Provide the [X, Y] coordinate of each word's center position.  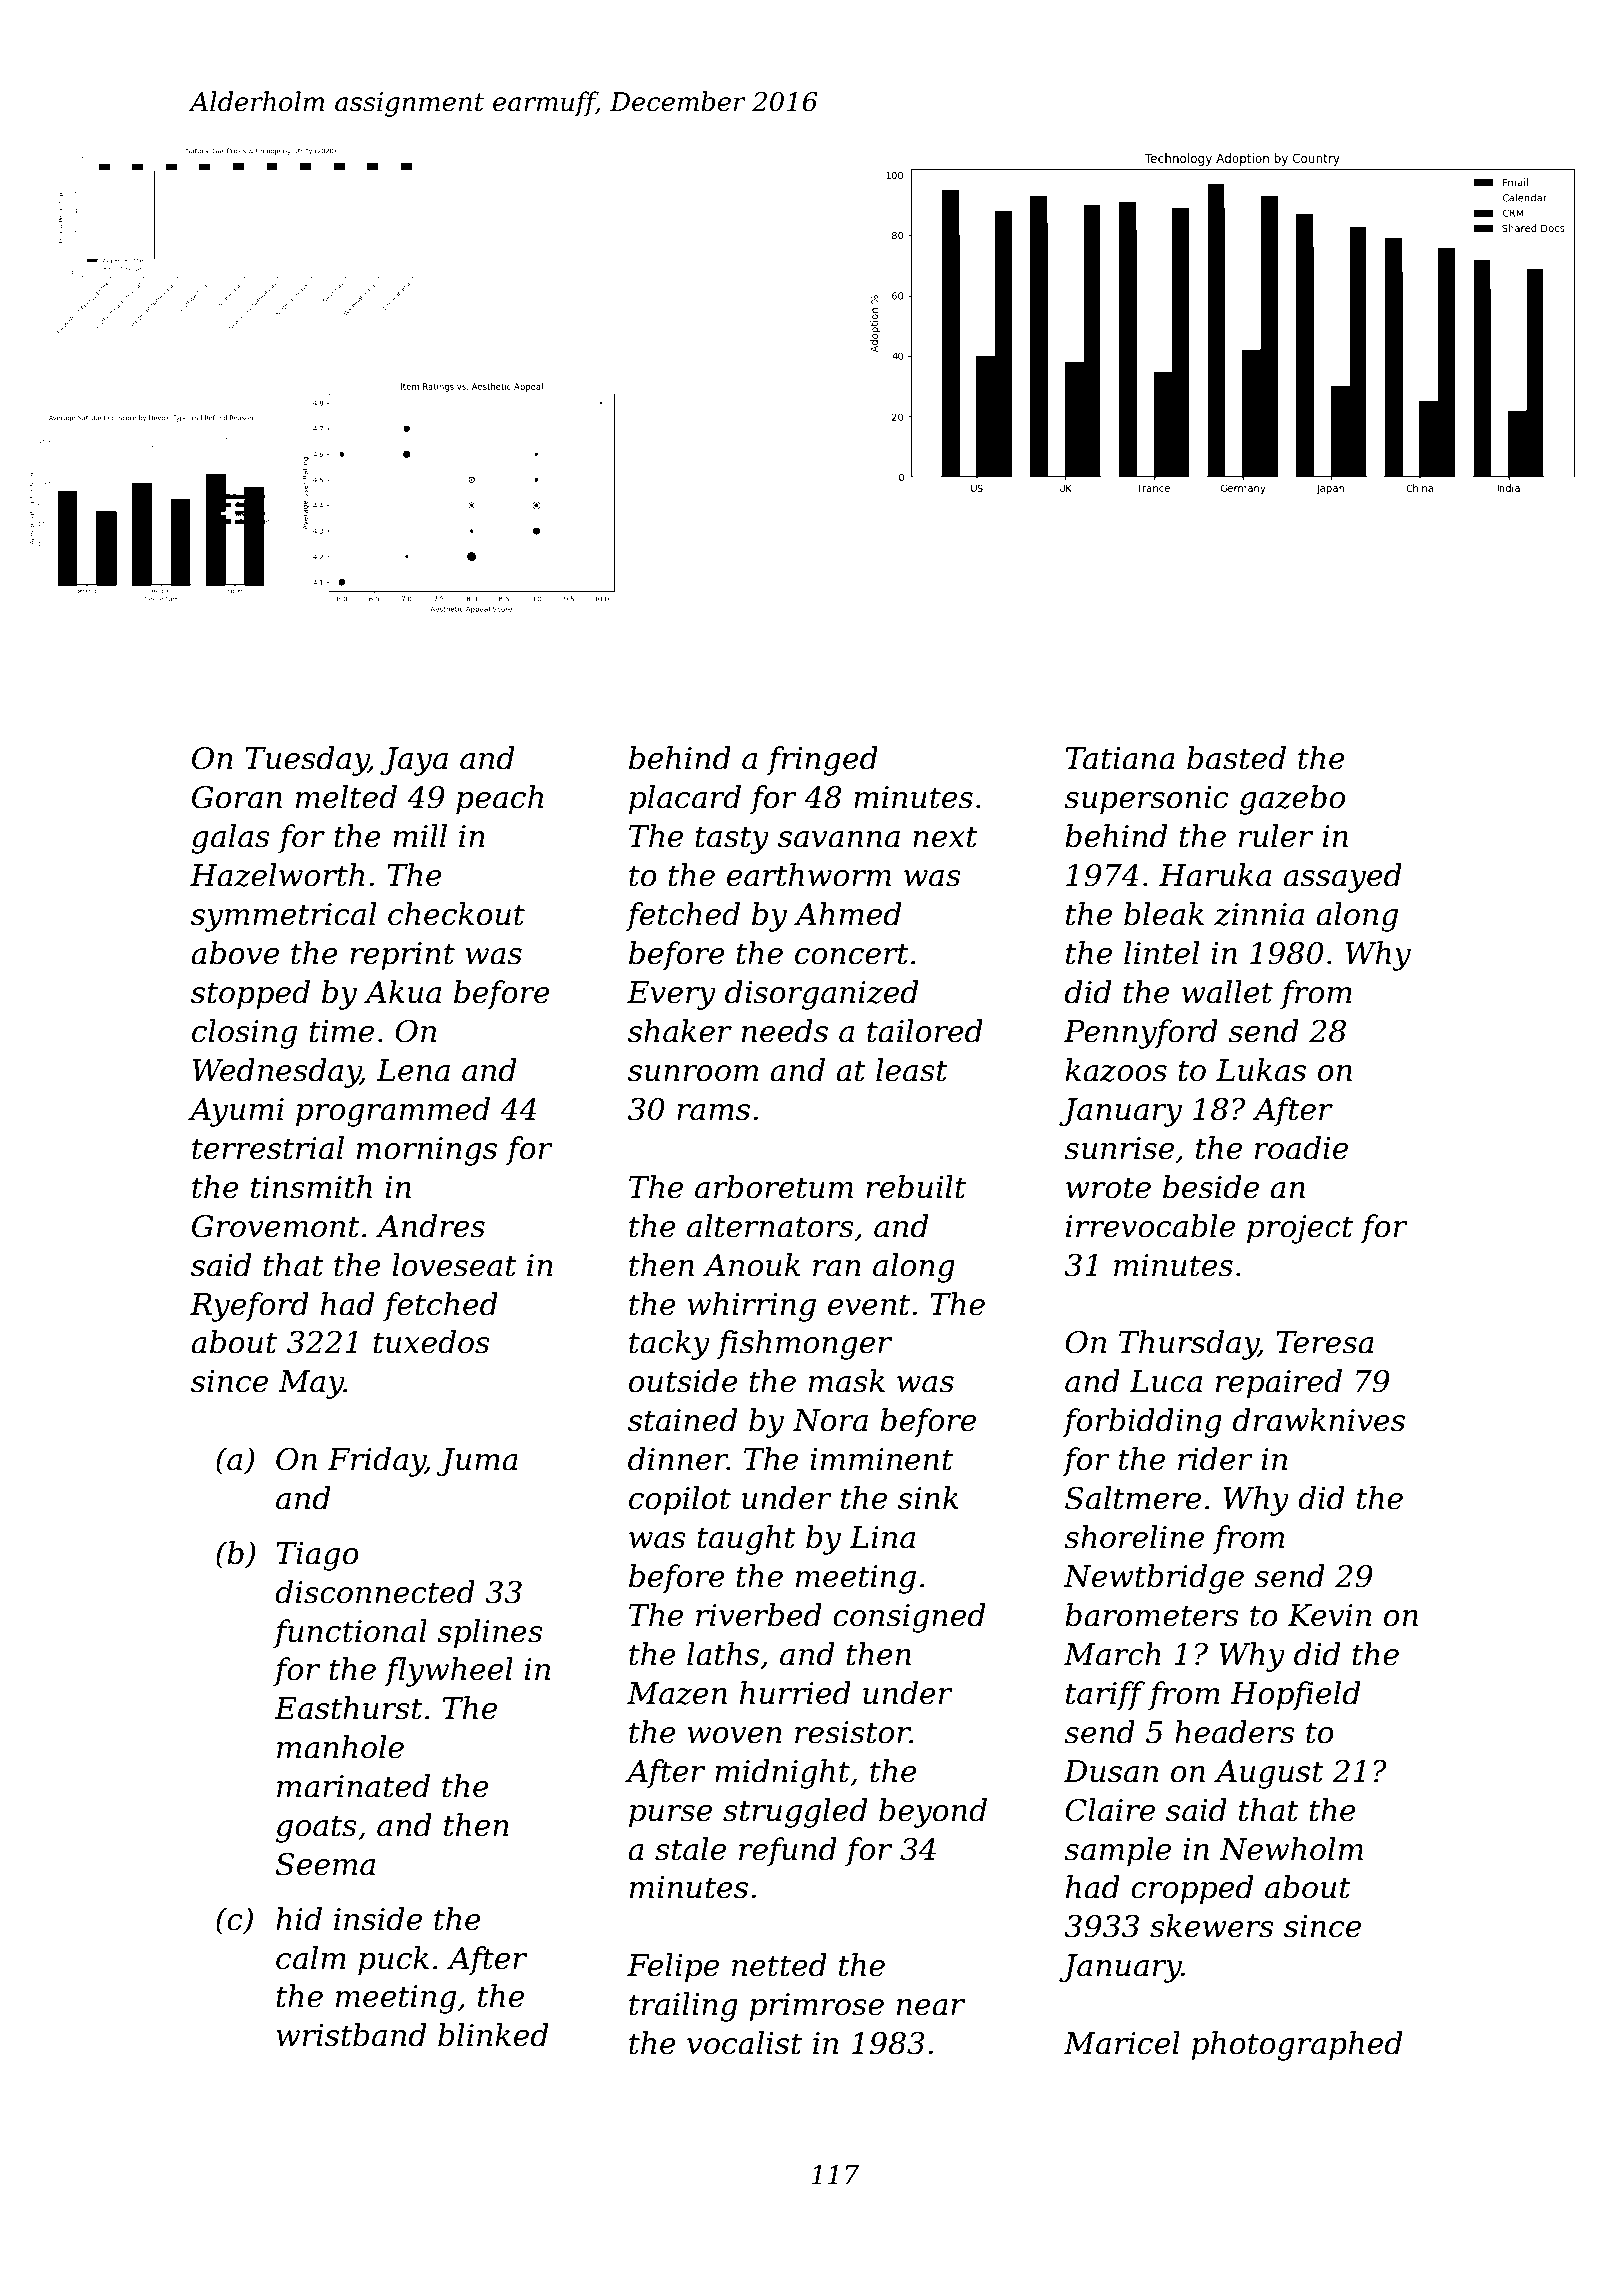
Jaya [414, 761]
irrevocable [1150, 1226]
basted [1236, 758]
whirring [751, 1307]
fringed [822, 761]
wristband [351, 2035]
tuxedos [431, 1342]
